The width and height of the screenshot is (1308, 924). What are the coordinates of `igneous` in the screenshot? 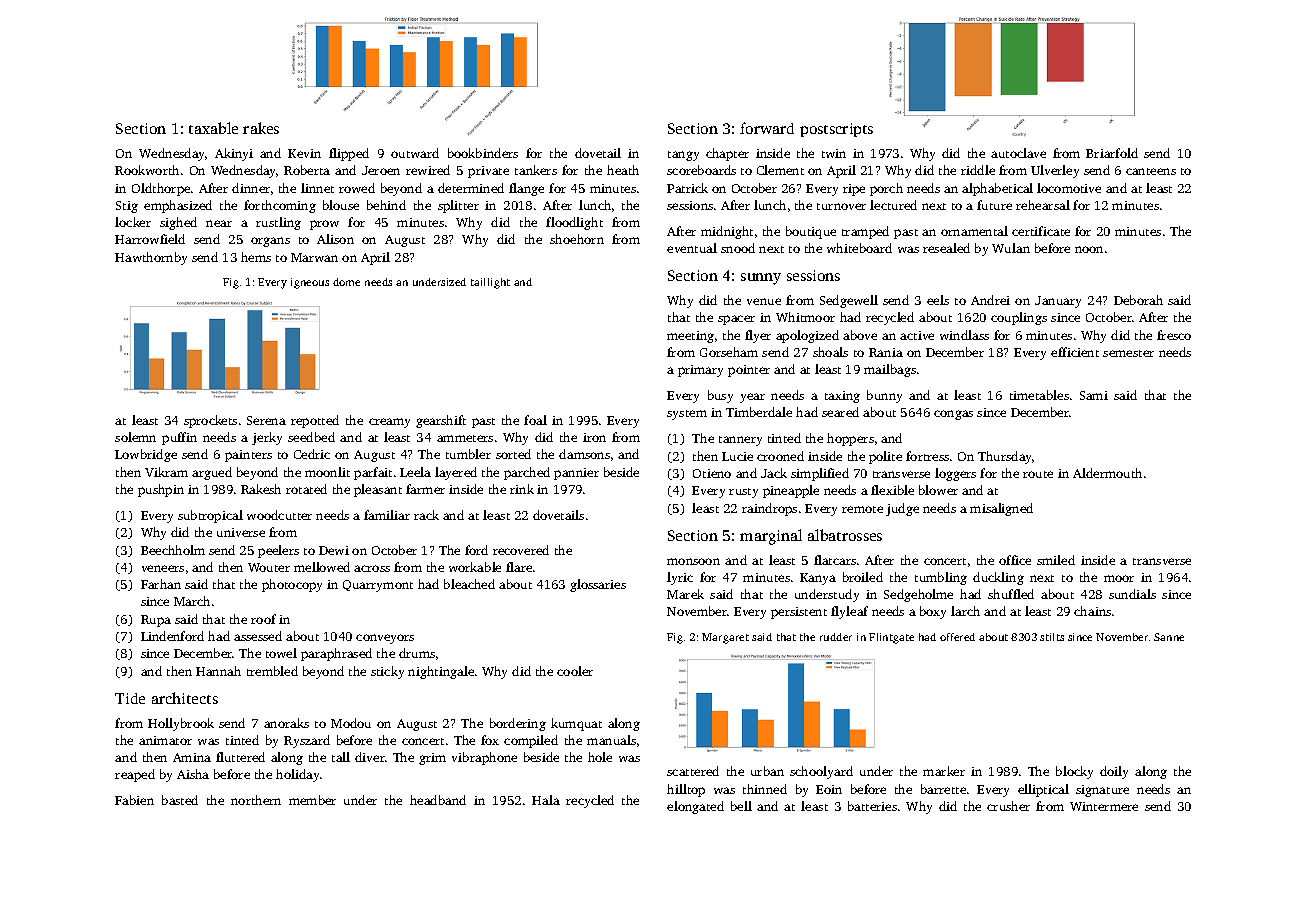 It's located at (310, 283).
